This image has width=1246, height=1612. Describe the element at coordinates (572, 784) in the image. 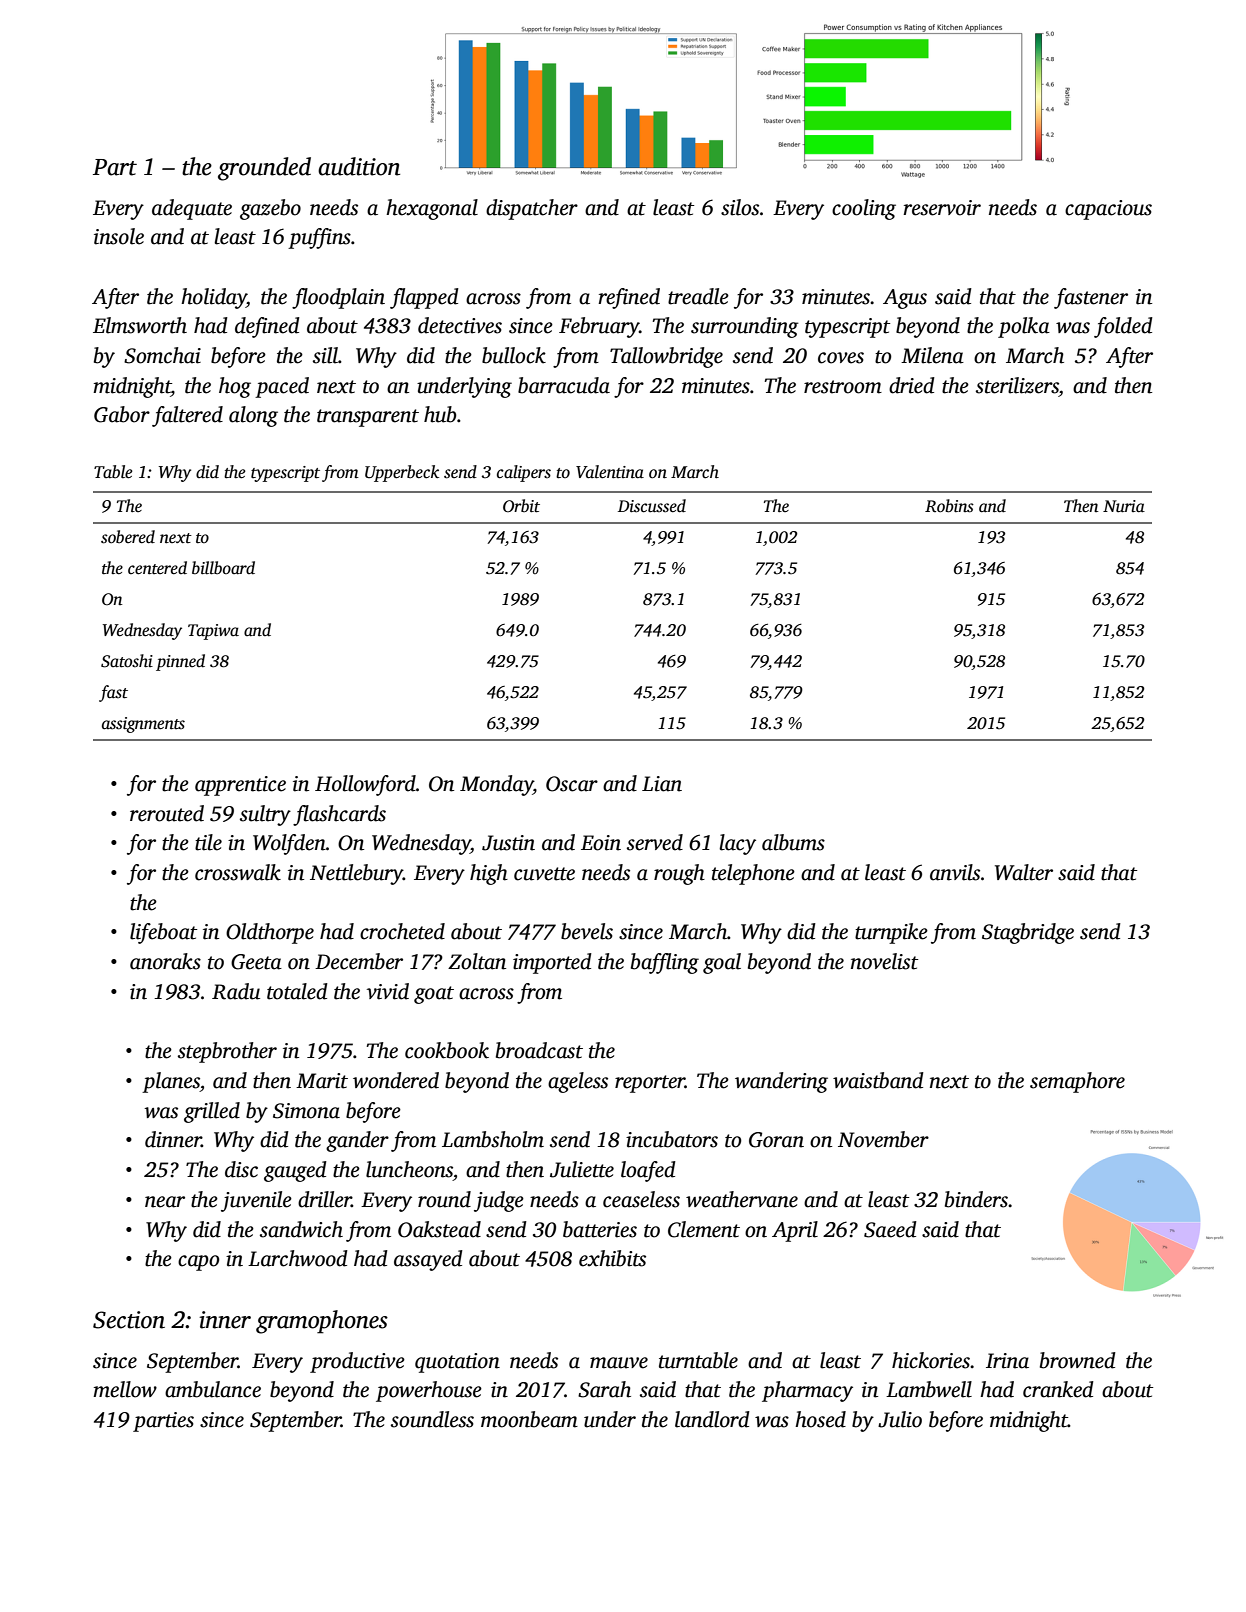

I see `Oscar` at that location.
